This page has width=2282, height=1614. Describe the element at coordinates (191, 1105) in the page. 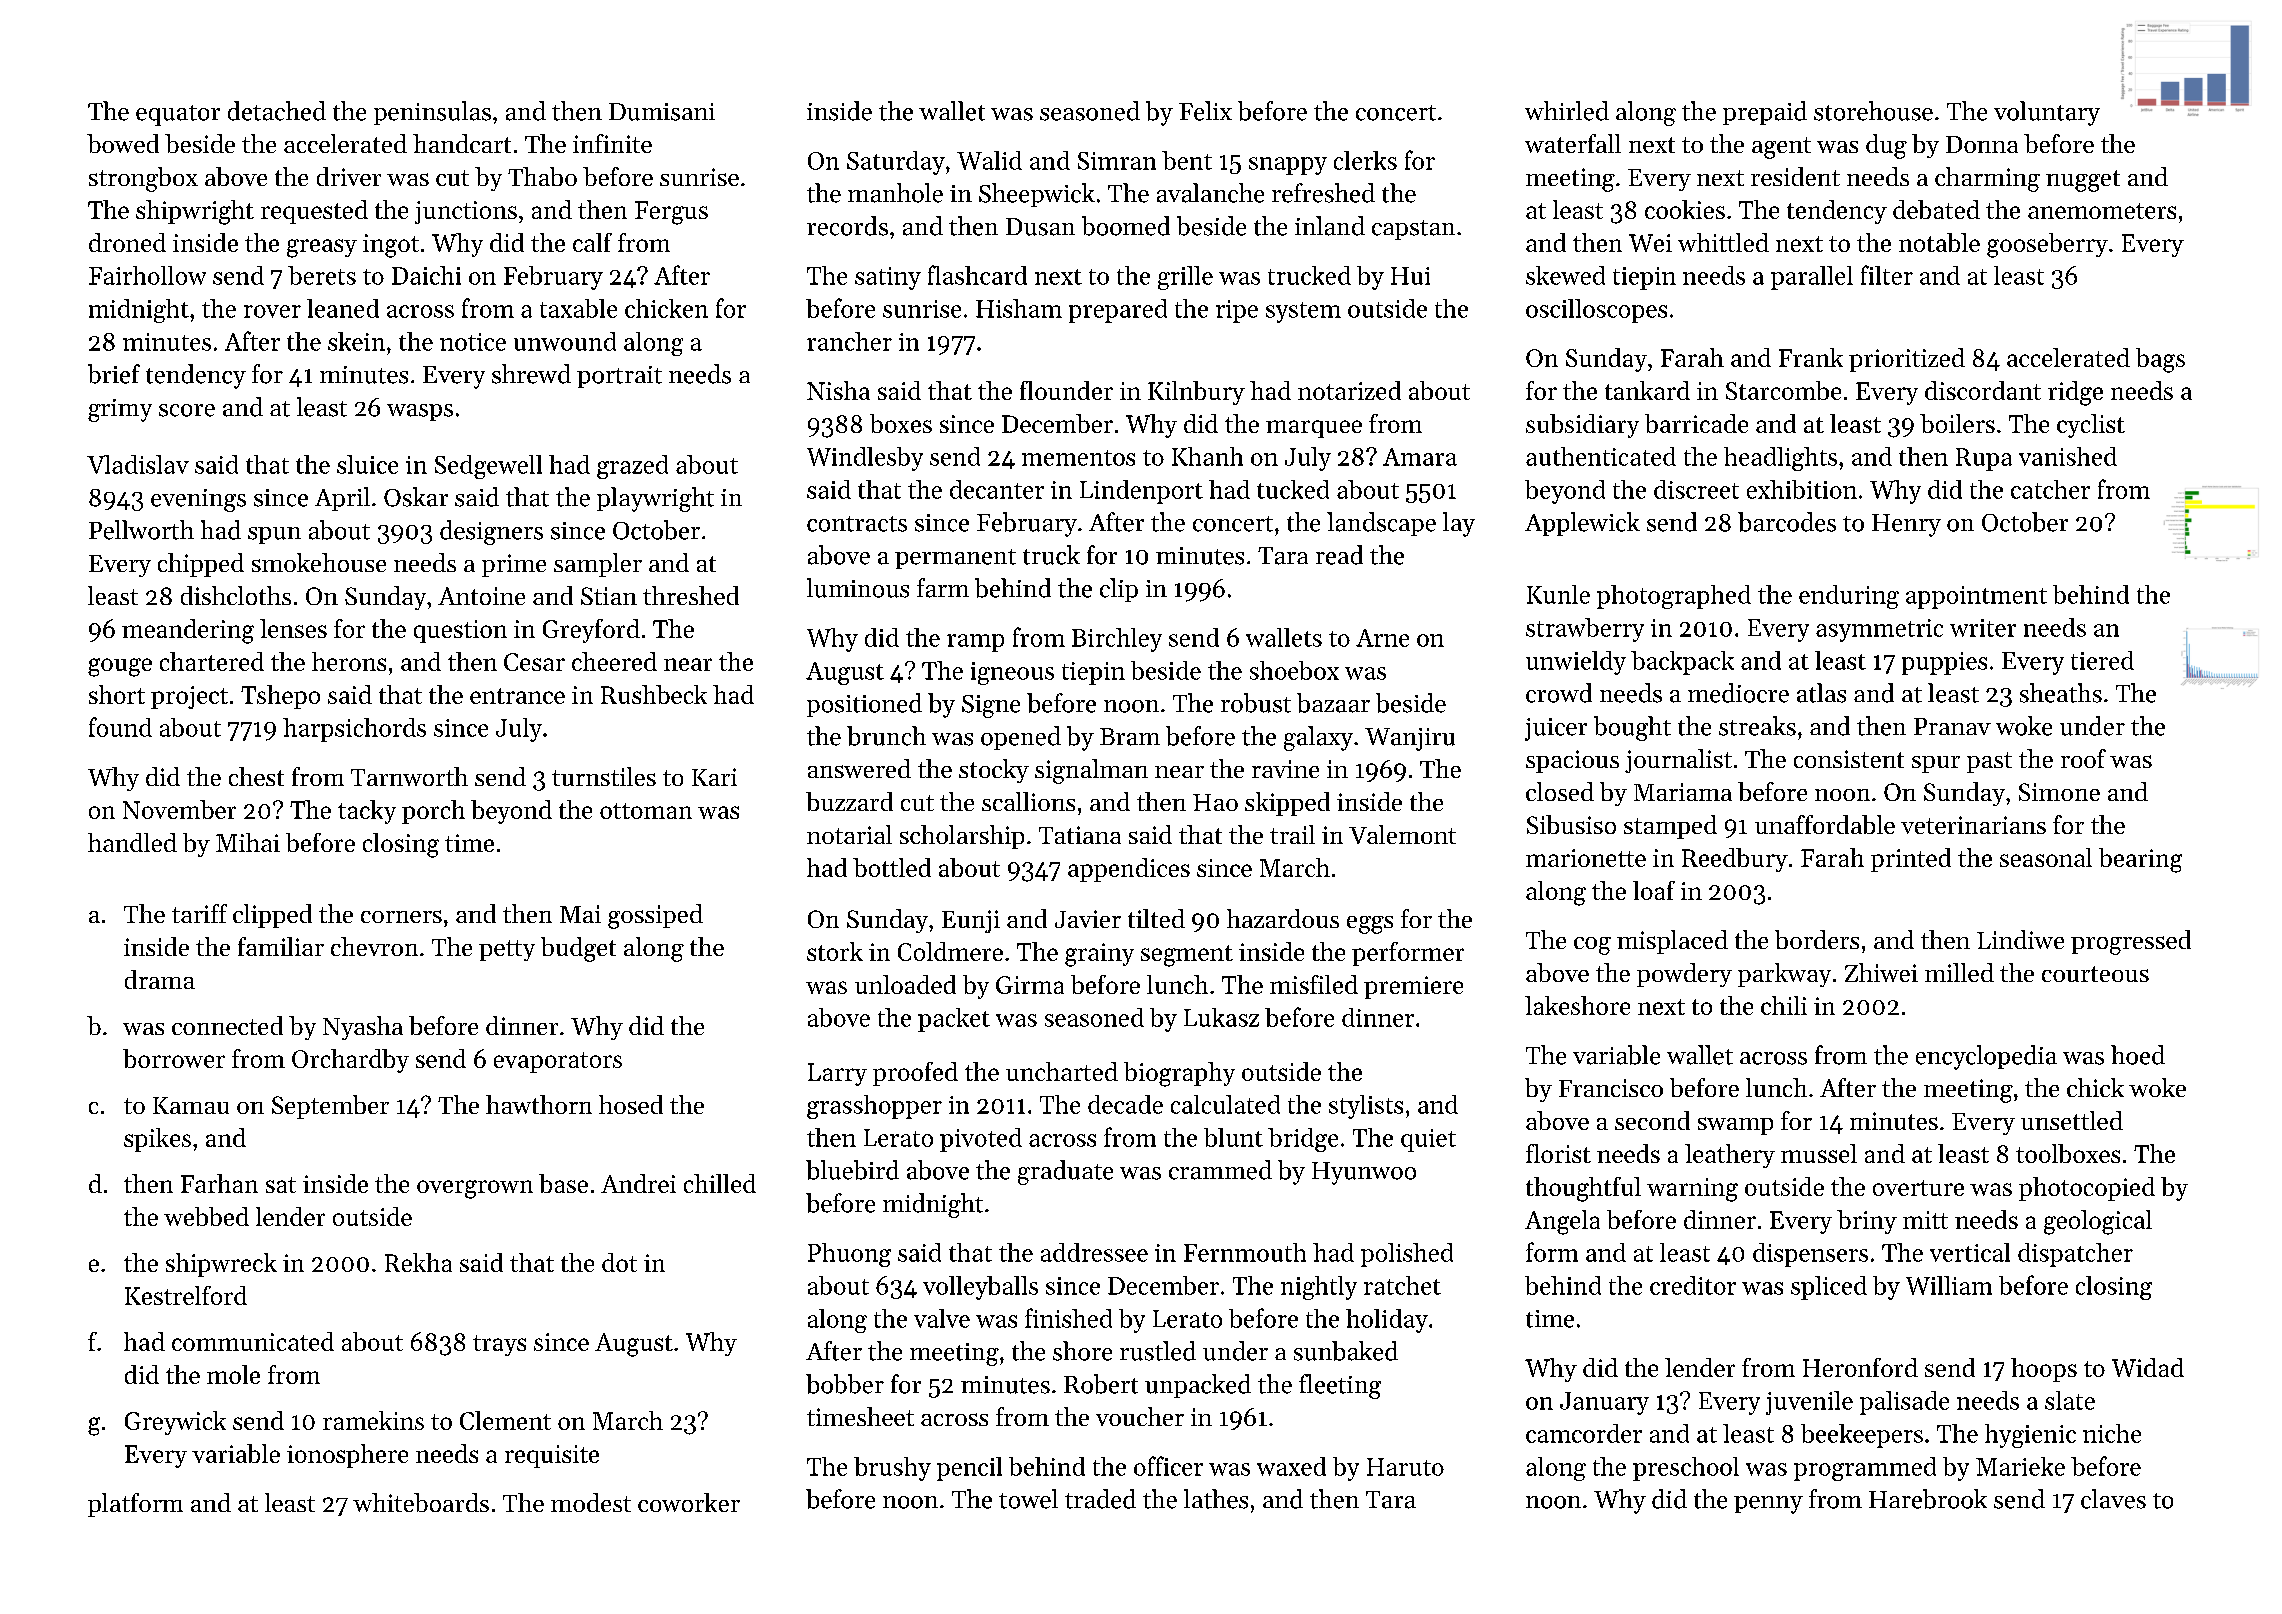

I see `Kamau` at that location.
